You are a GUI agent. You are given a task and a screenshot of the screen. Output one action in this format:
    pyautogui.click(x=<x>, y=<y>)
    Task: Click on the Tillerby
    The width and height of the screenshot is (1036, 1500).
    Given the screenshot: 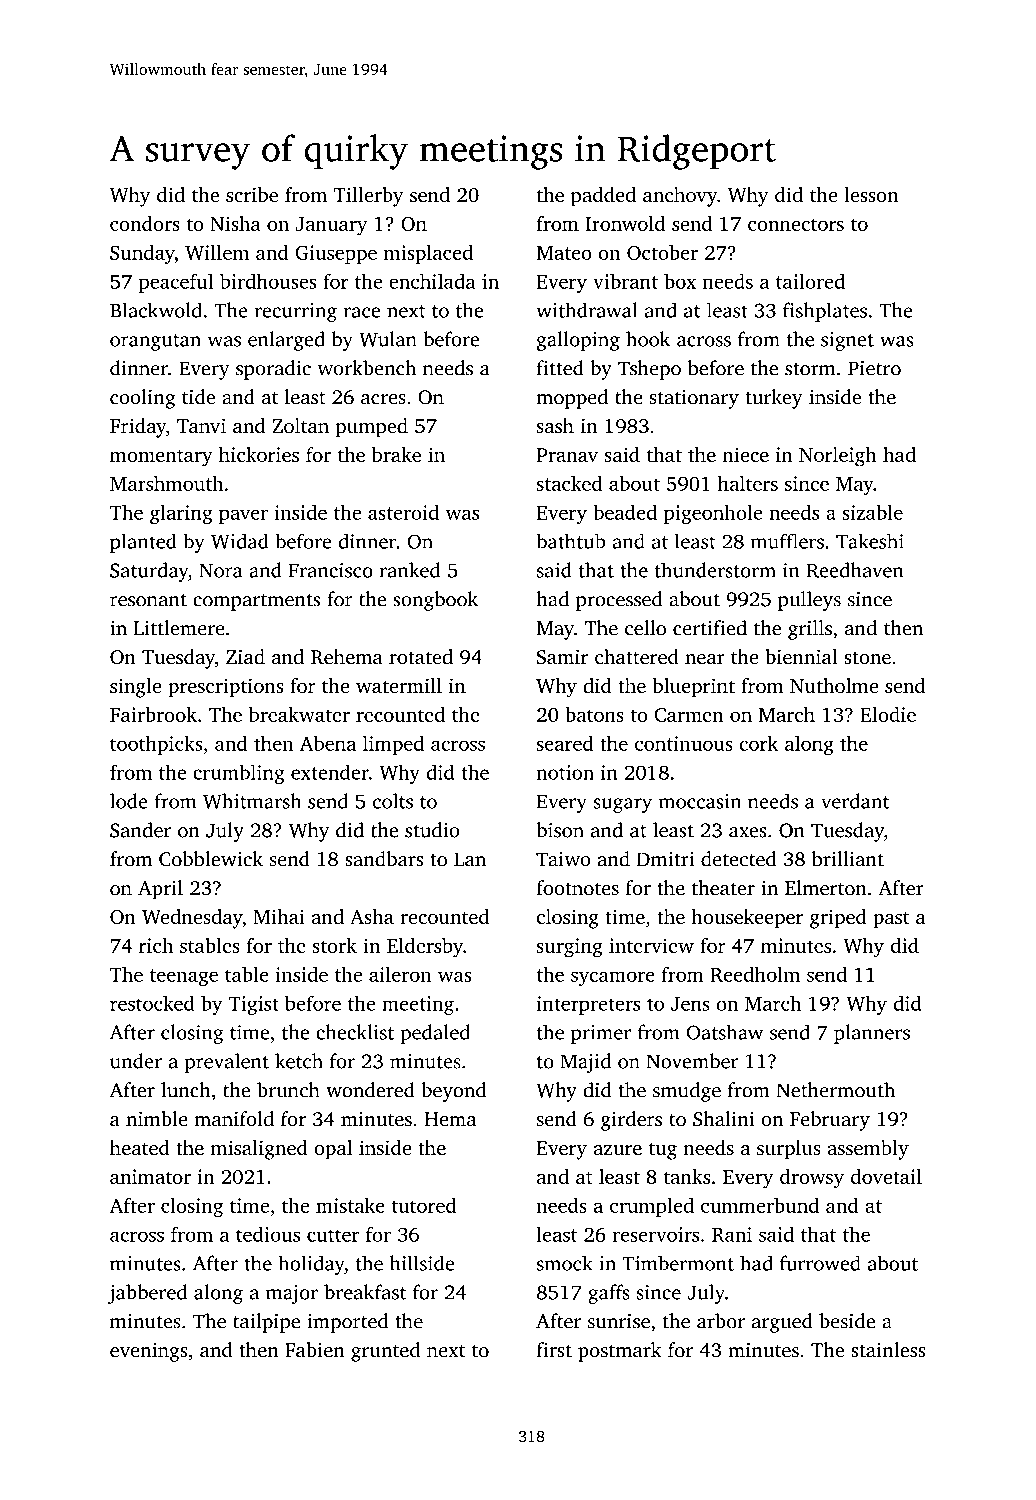 What is the action you would take?
    pyautogui.click(x=369, y=197)
